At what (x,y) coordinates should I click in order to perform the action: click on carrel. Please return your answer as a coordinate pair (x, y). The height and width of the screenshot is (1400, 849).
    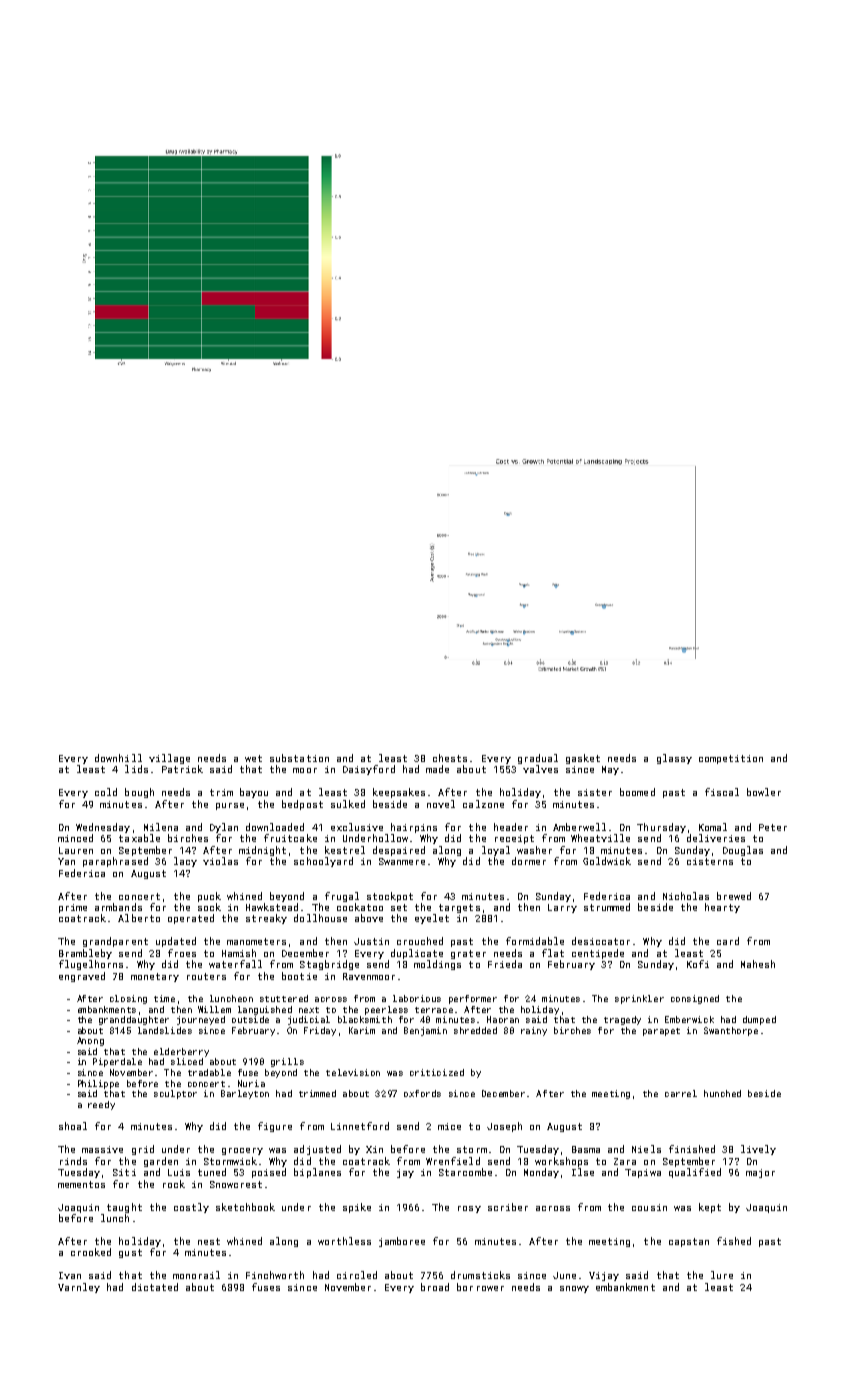
    Looking at the image, I should click on (681, 1093).
